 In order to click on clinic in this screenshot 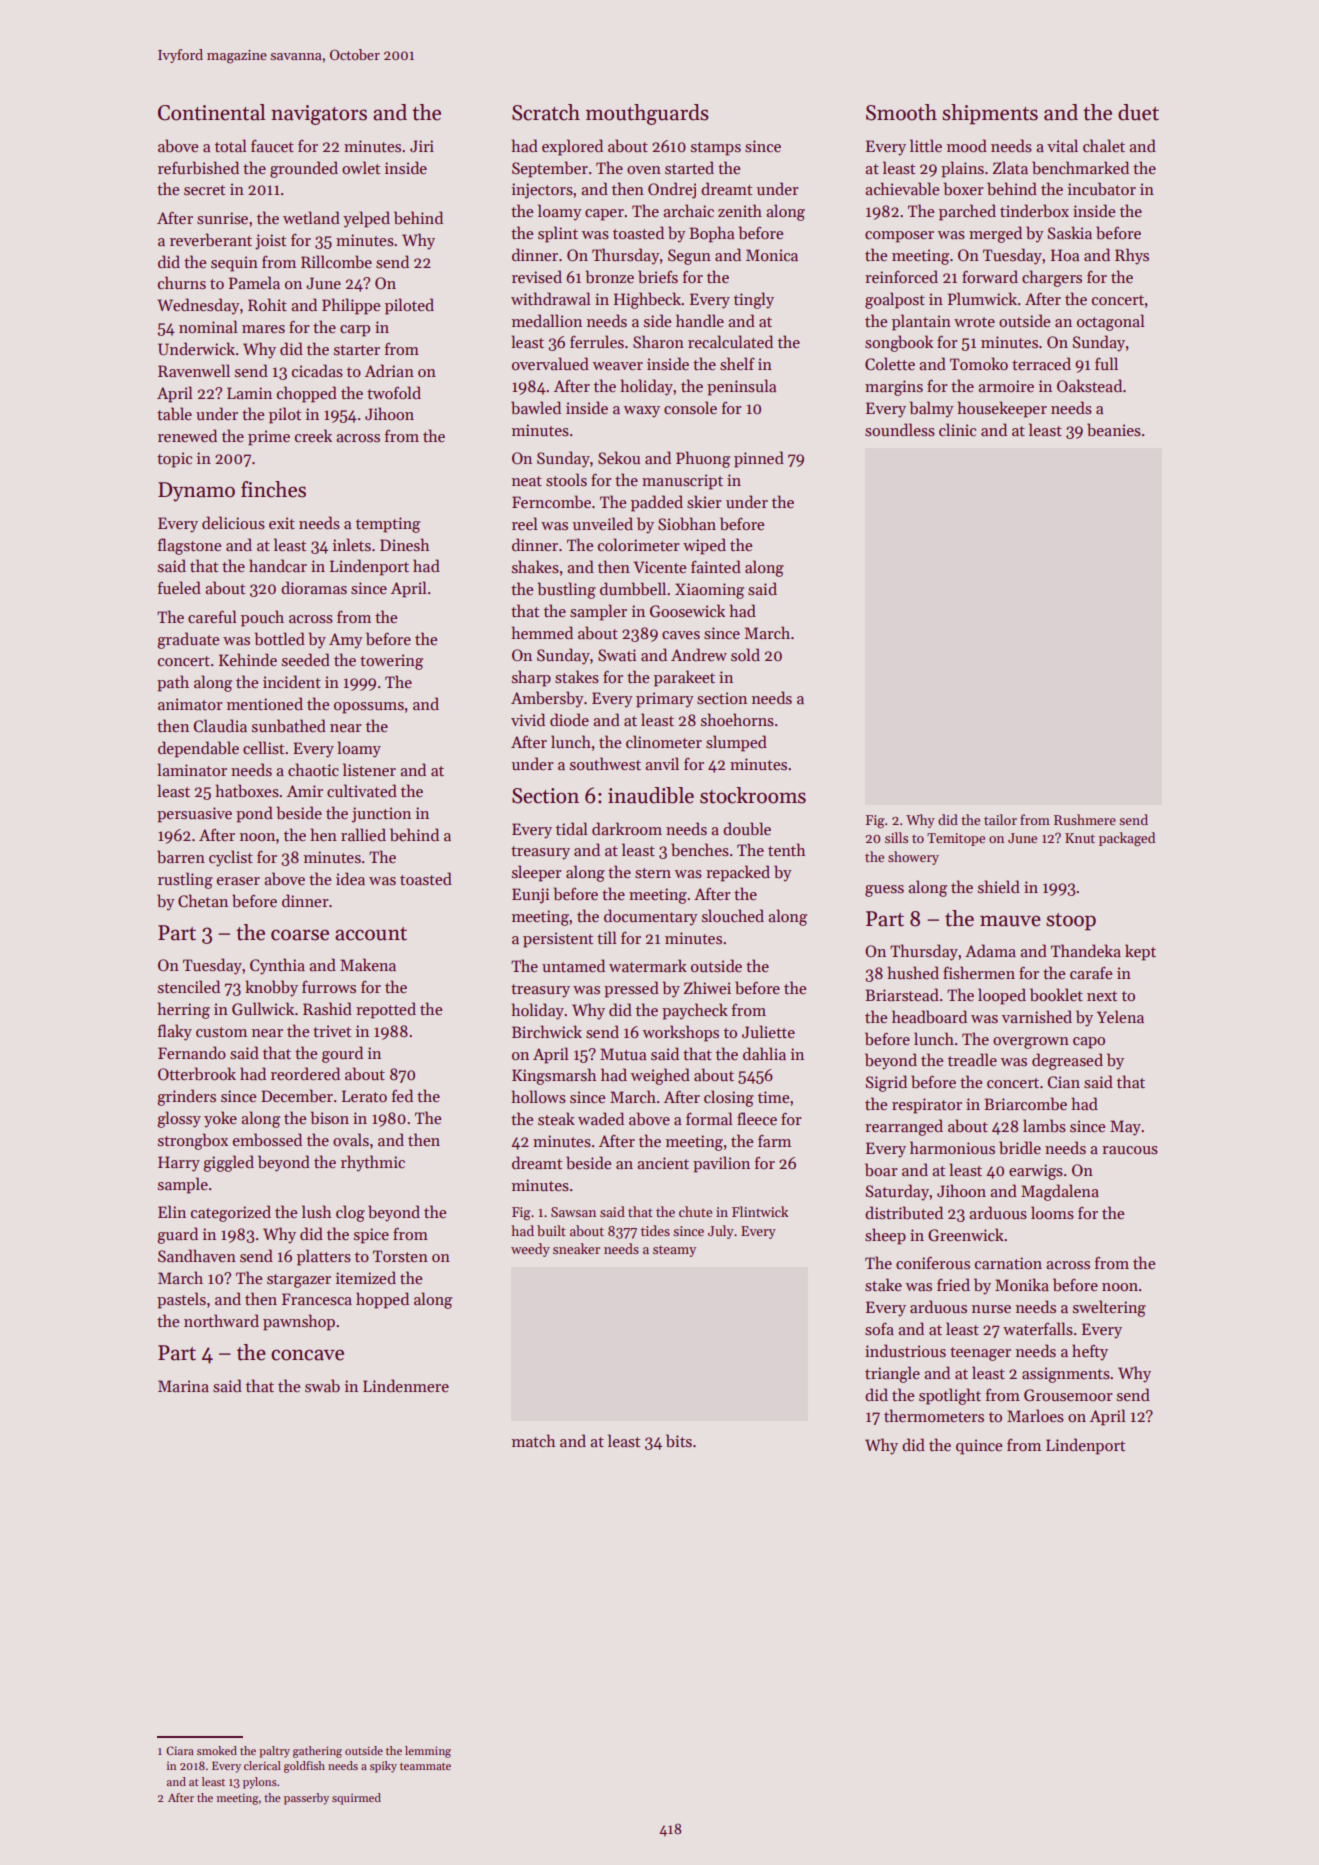, I will do `click(957, 430)`.
